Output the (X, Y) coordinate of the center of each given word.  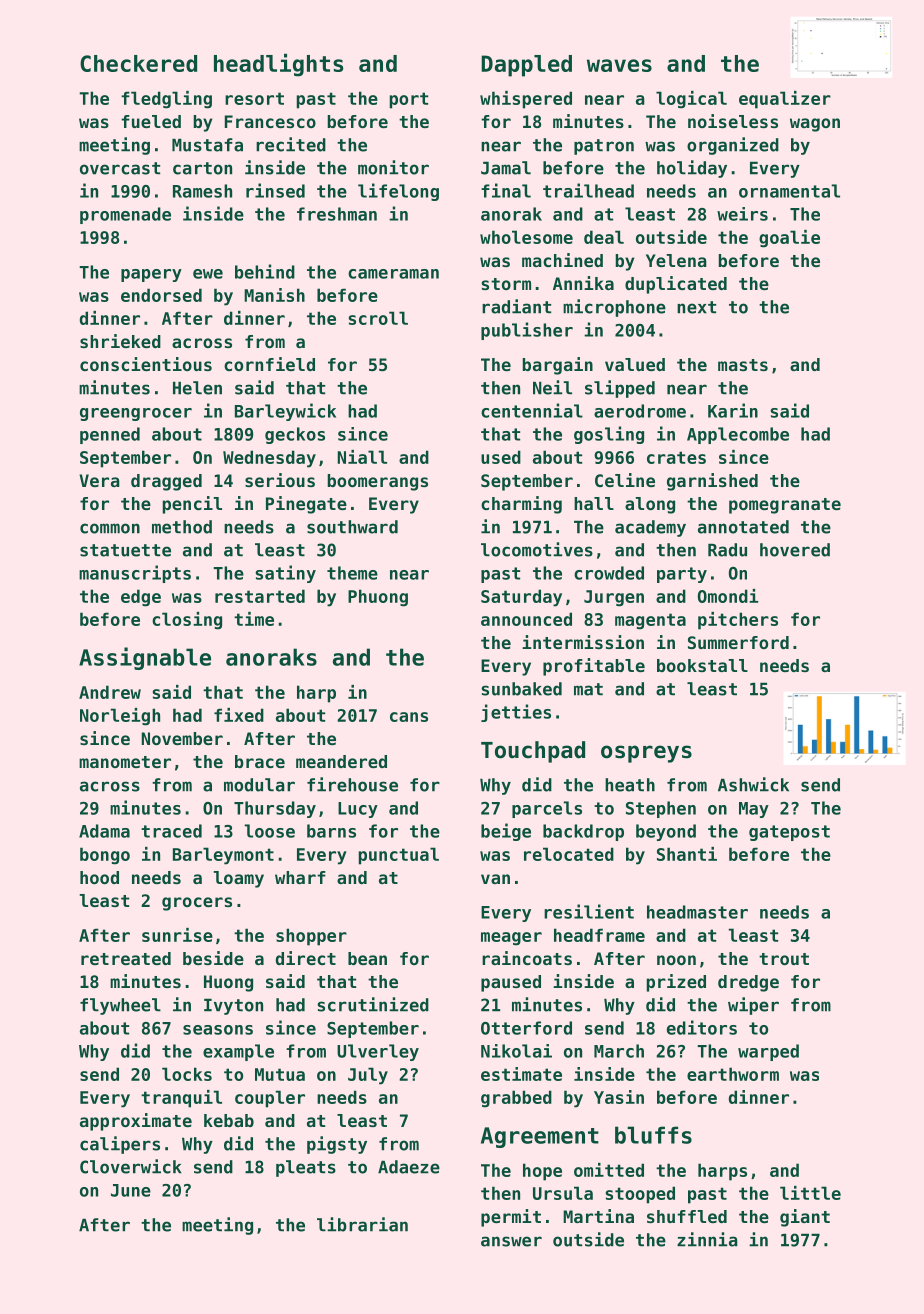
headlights (278, 65)
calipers (120, 1145)
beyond (666, 832)
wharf (300, 877)
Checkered (138, 63)
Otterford (526, 1028)
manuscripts (135, 574)
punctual (398, 856)
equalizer (785, 100)
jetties (516, 713)
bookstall (702, 665)
